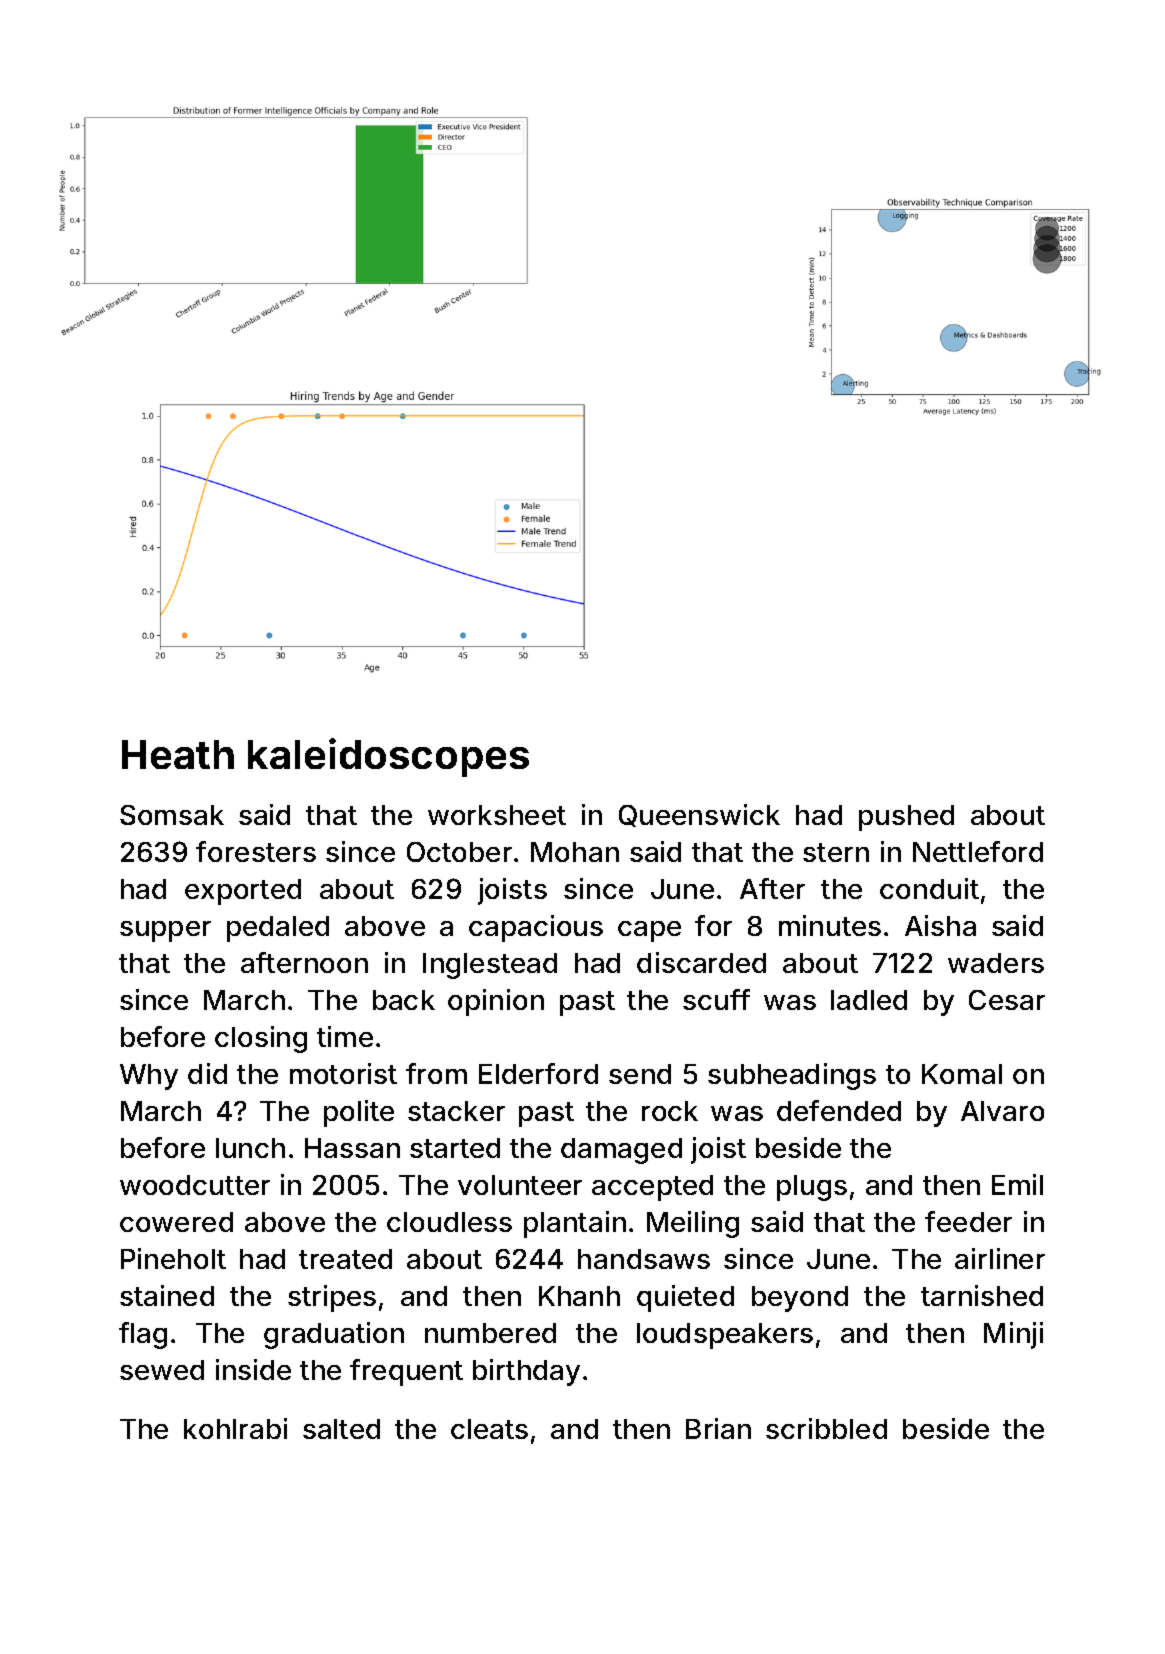 This image has width=1165, height=1654. Describe the element at coordinates (497, 815) in the image. I see `worksheet` at that location.
